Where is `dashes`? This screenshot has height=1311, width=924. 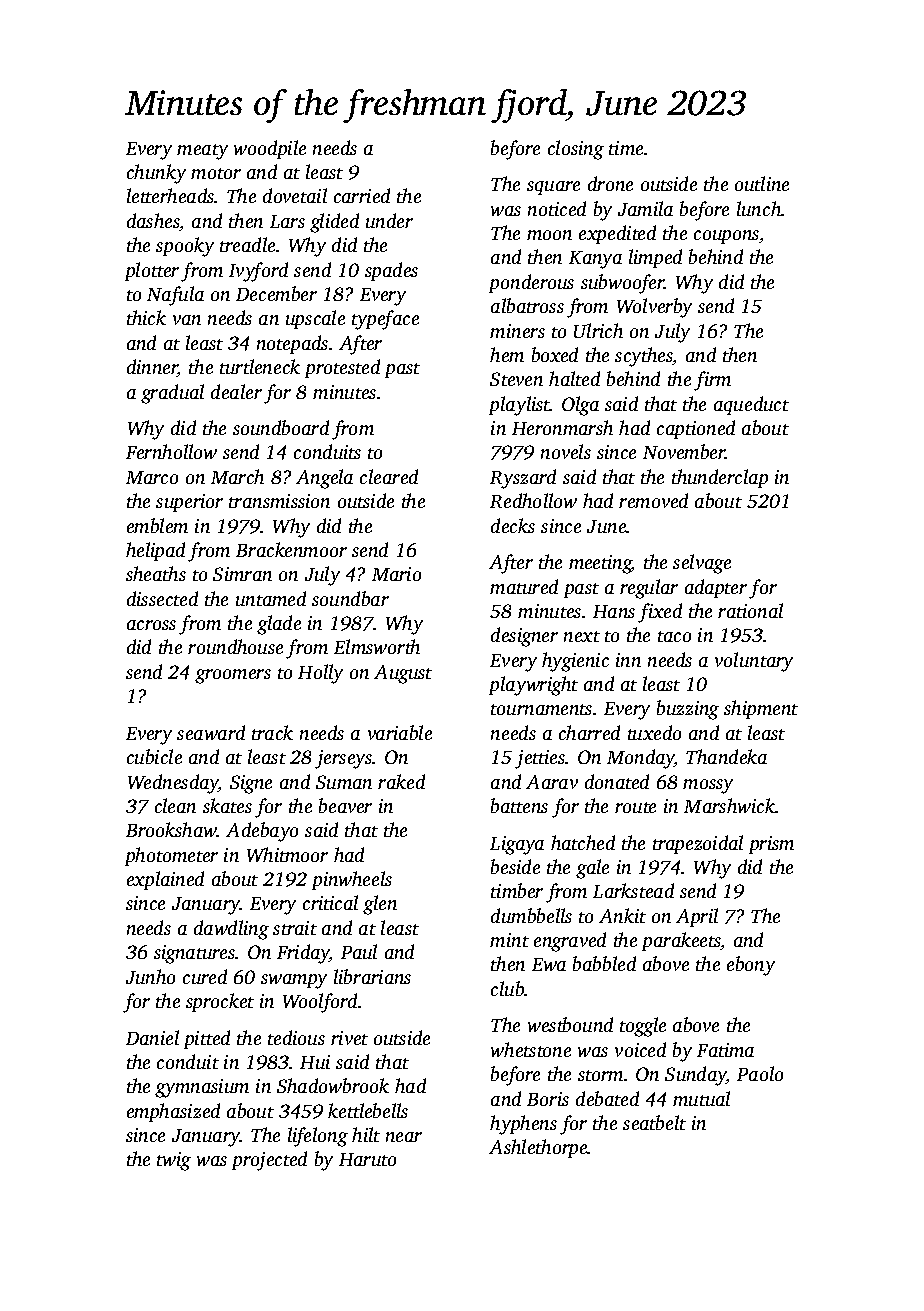 dashes is located at coordinates (153, 222).
